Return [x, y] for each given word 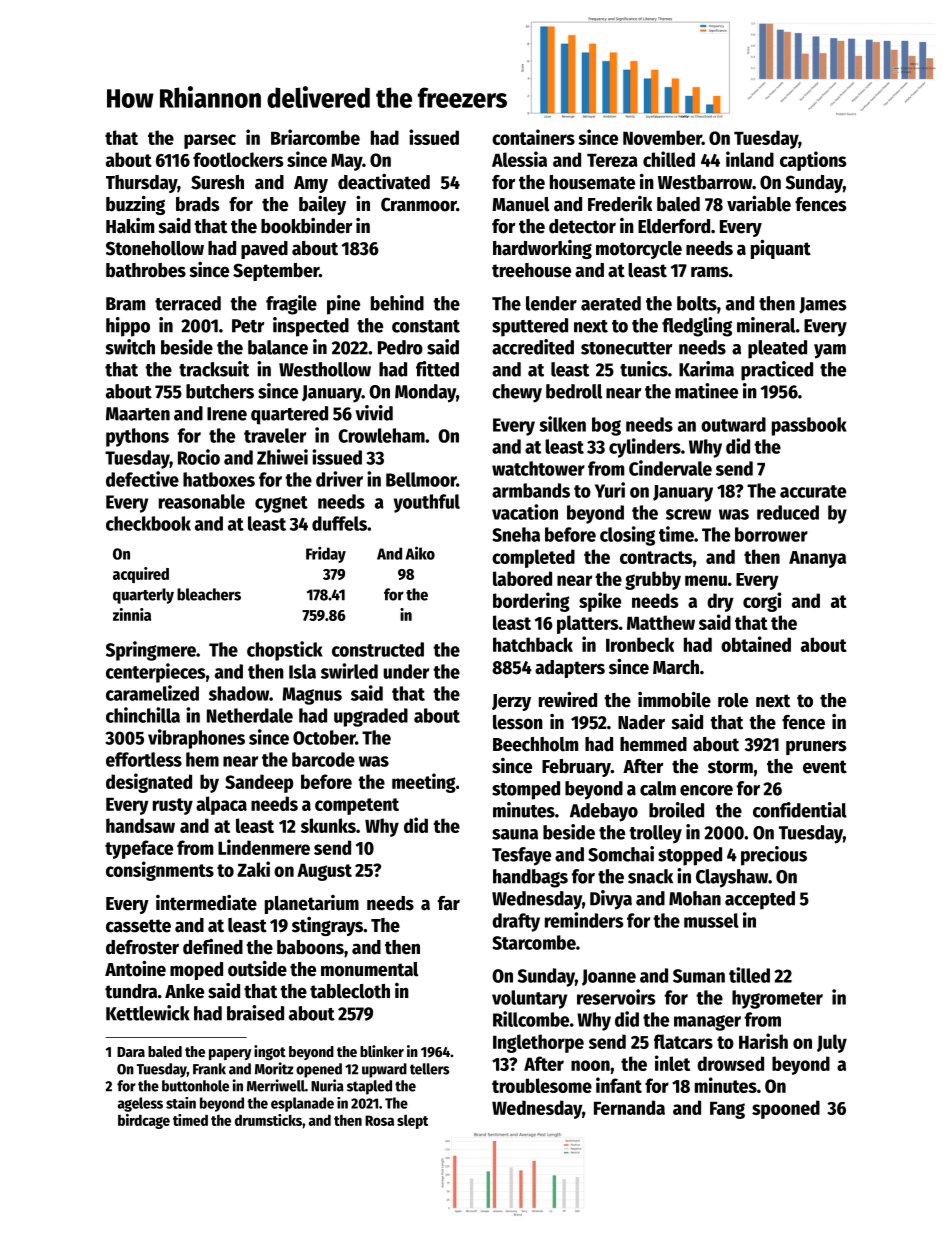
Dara [131, 1052]
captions [813, 161]
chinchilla [143, 715]
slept [412, 1121]
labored [522, 578]
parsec [210, 141]
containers [533, 137]
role [733, 700]
